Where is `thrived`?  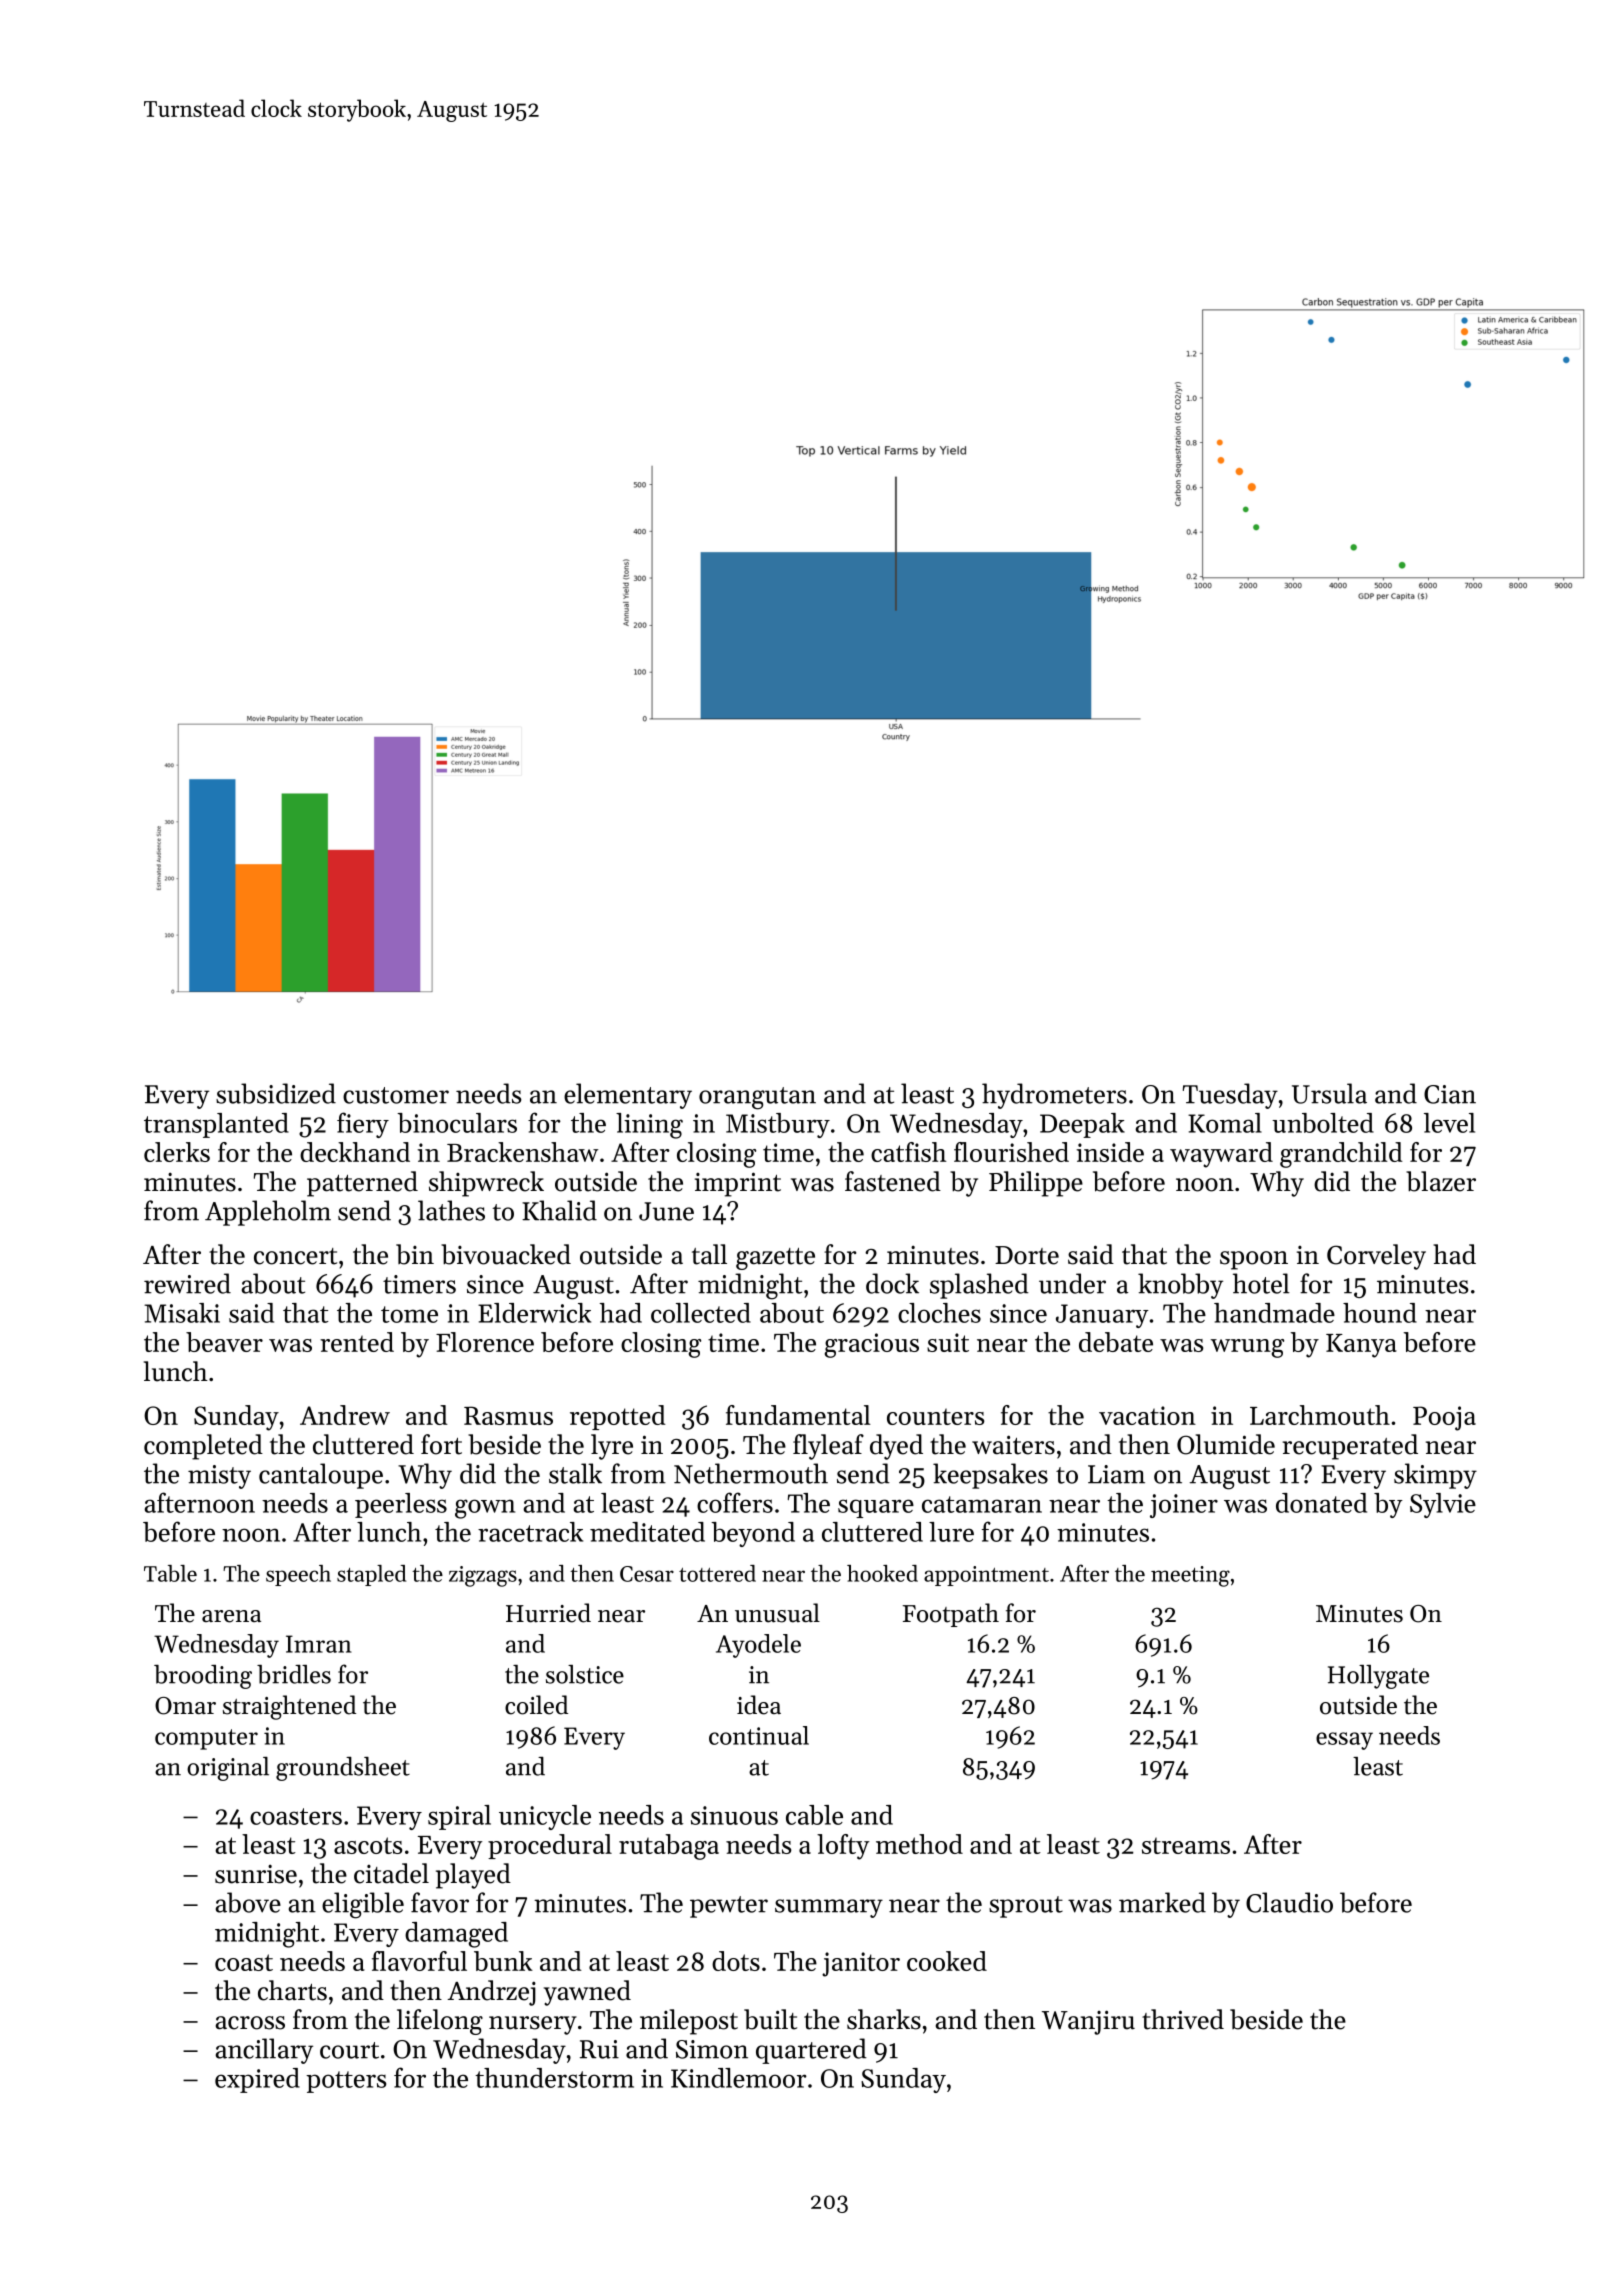 thrived is located at coordinates (1183, 2019).
